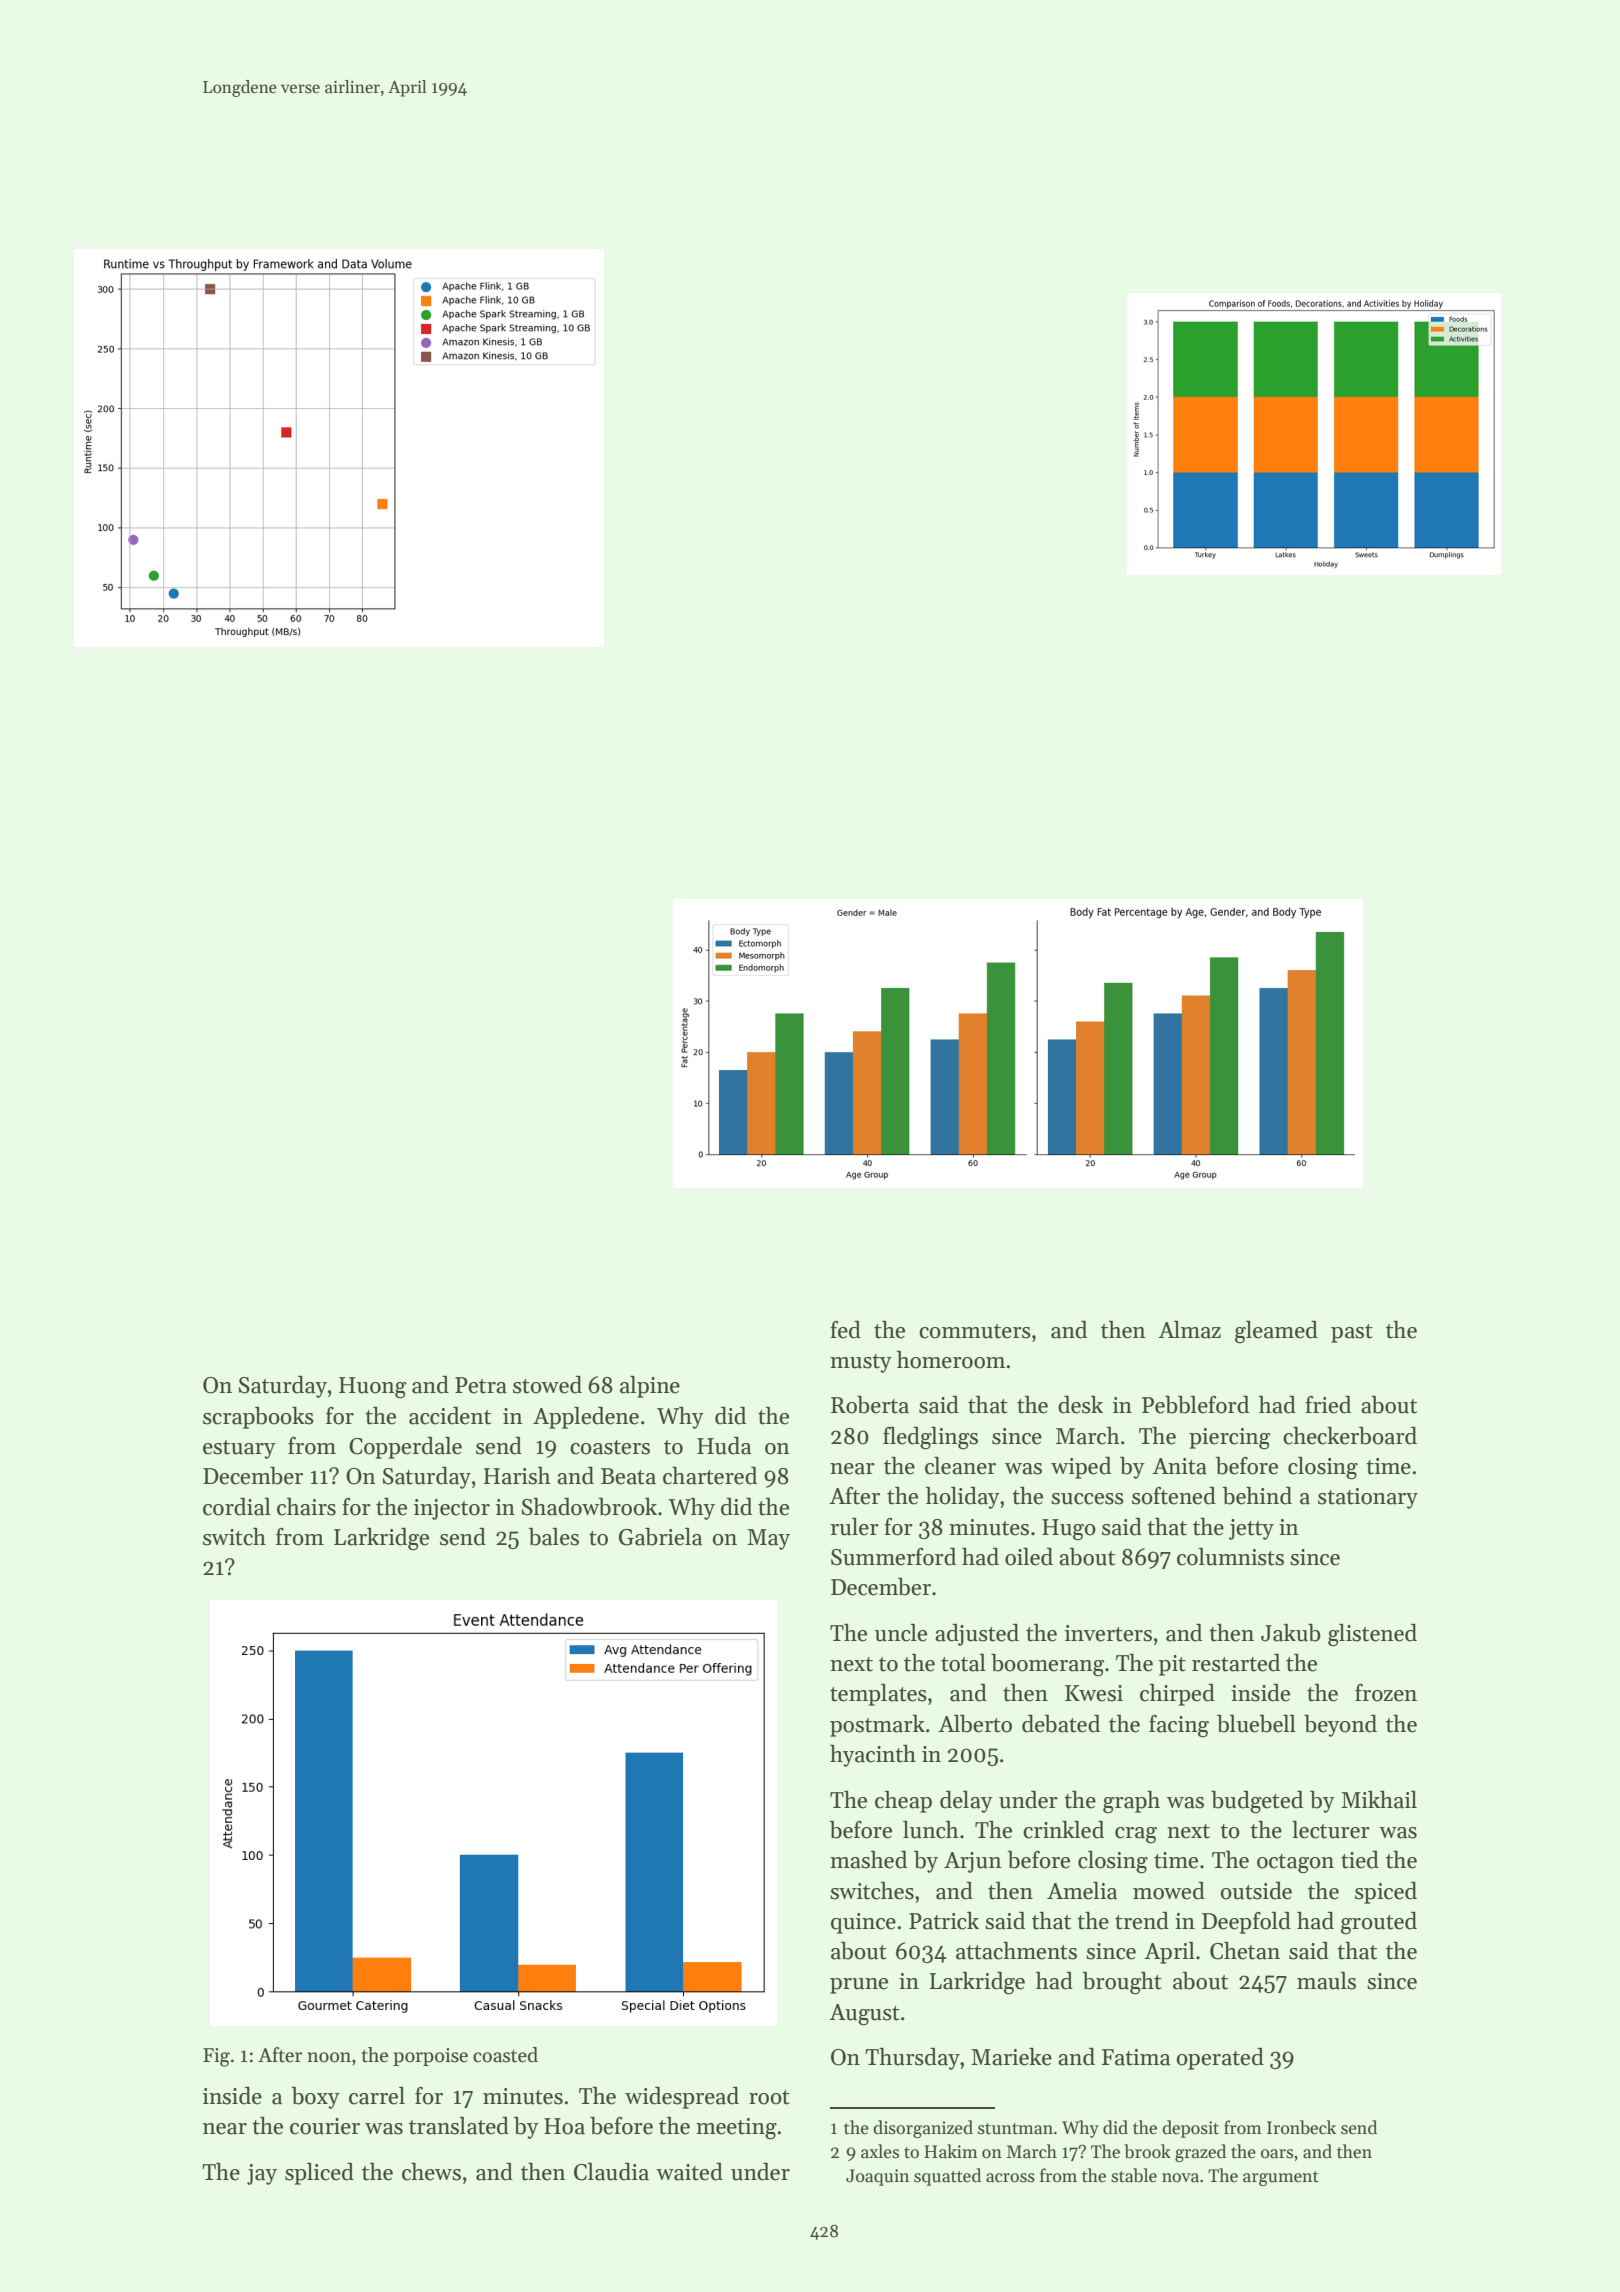 Image resolution: width=1620 pixels, height=2292 pixels. What do you see at coordinates (877, 1726) in the document?
I see `postmark` at bounding box center [877, 1726].
